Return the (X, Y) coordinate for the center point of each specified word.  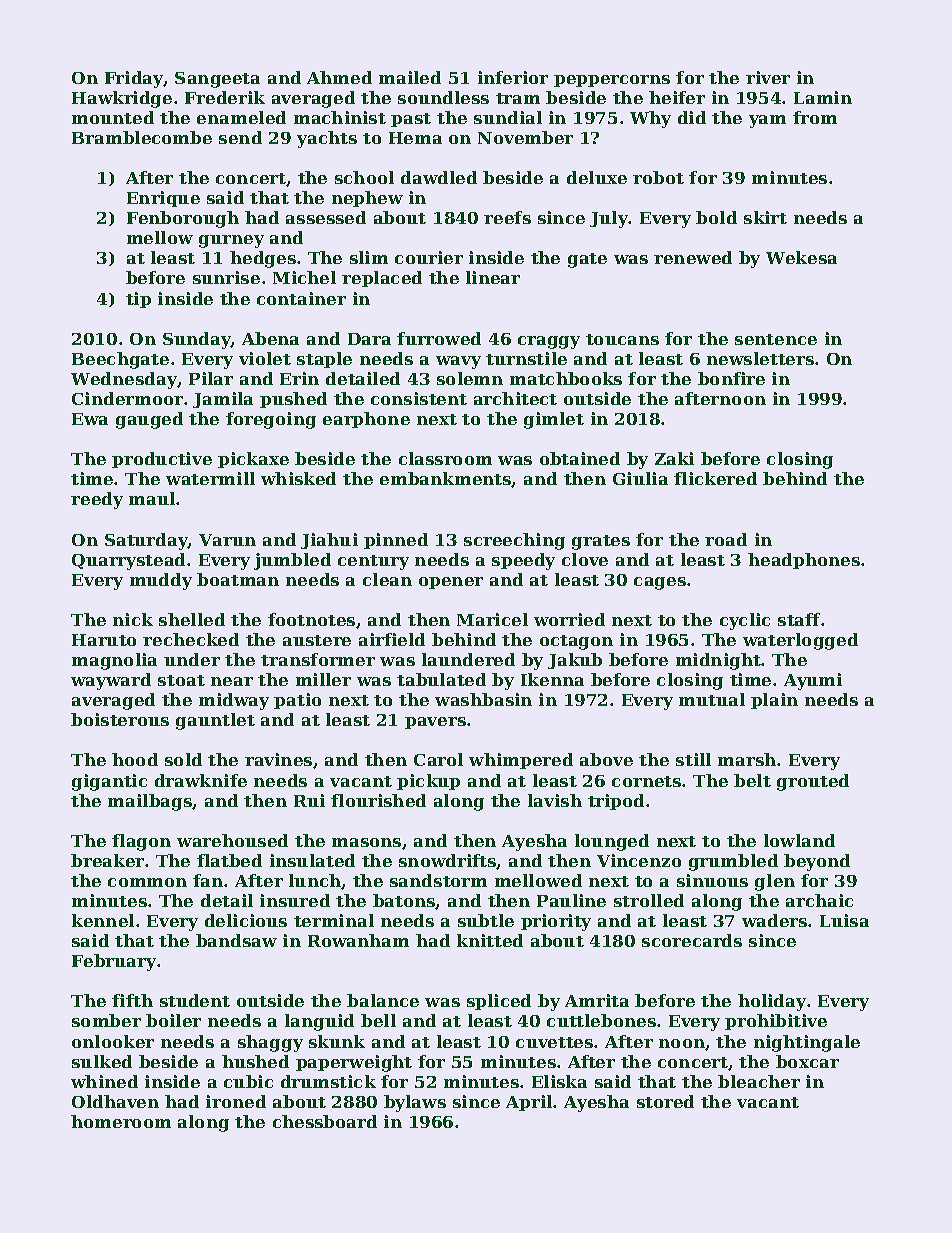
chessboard (325, 1121)
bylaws (415, 1103)
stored (665, 1101)
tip (138, 300)
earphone (366, 420)
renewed (693, 257)
